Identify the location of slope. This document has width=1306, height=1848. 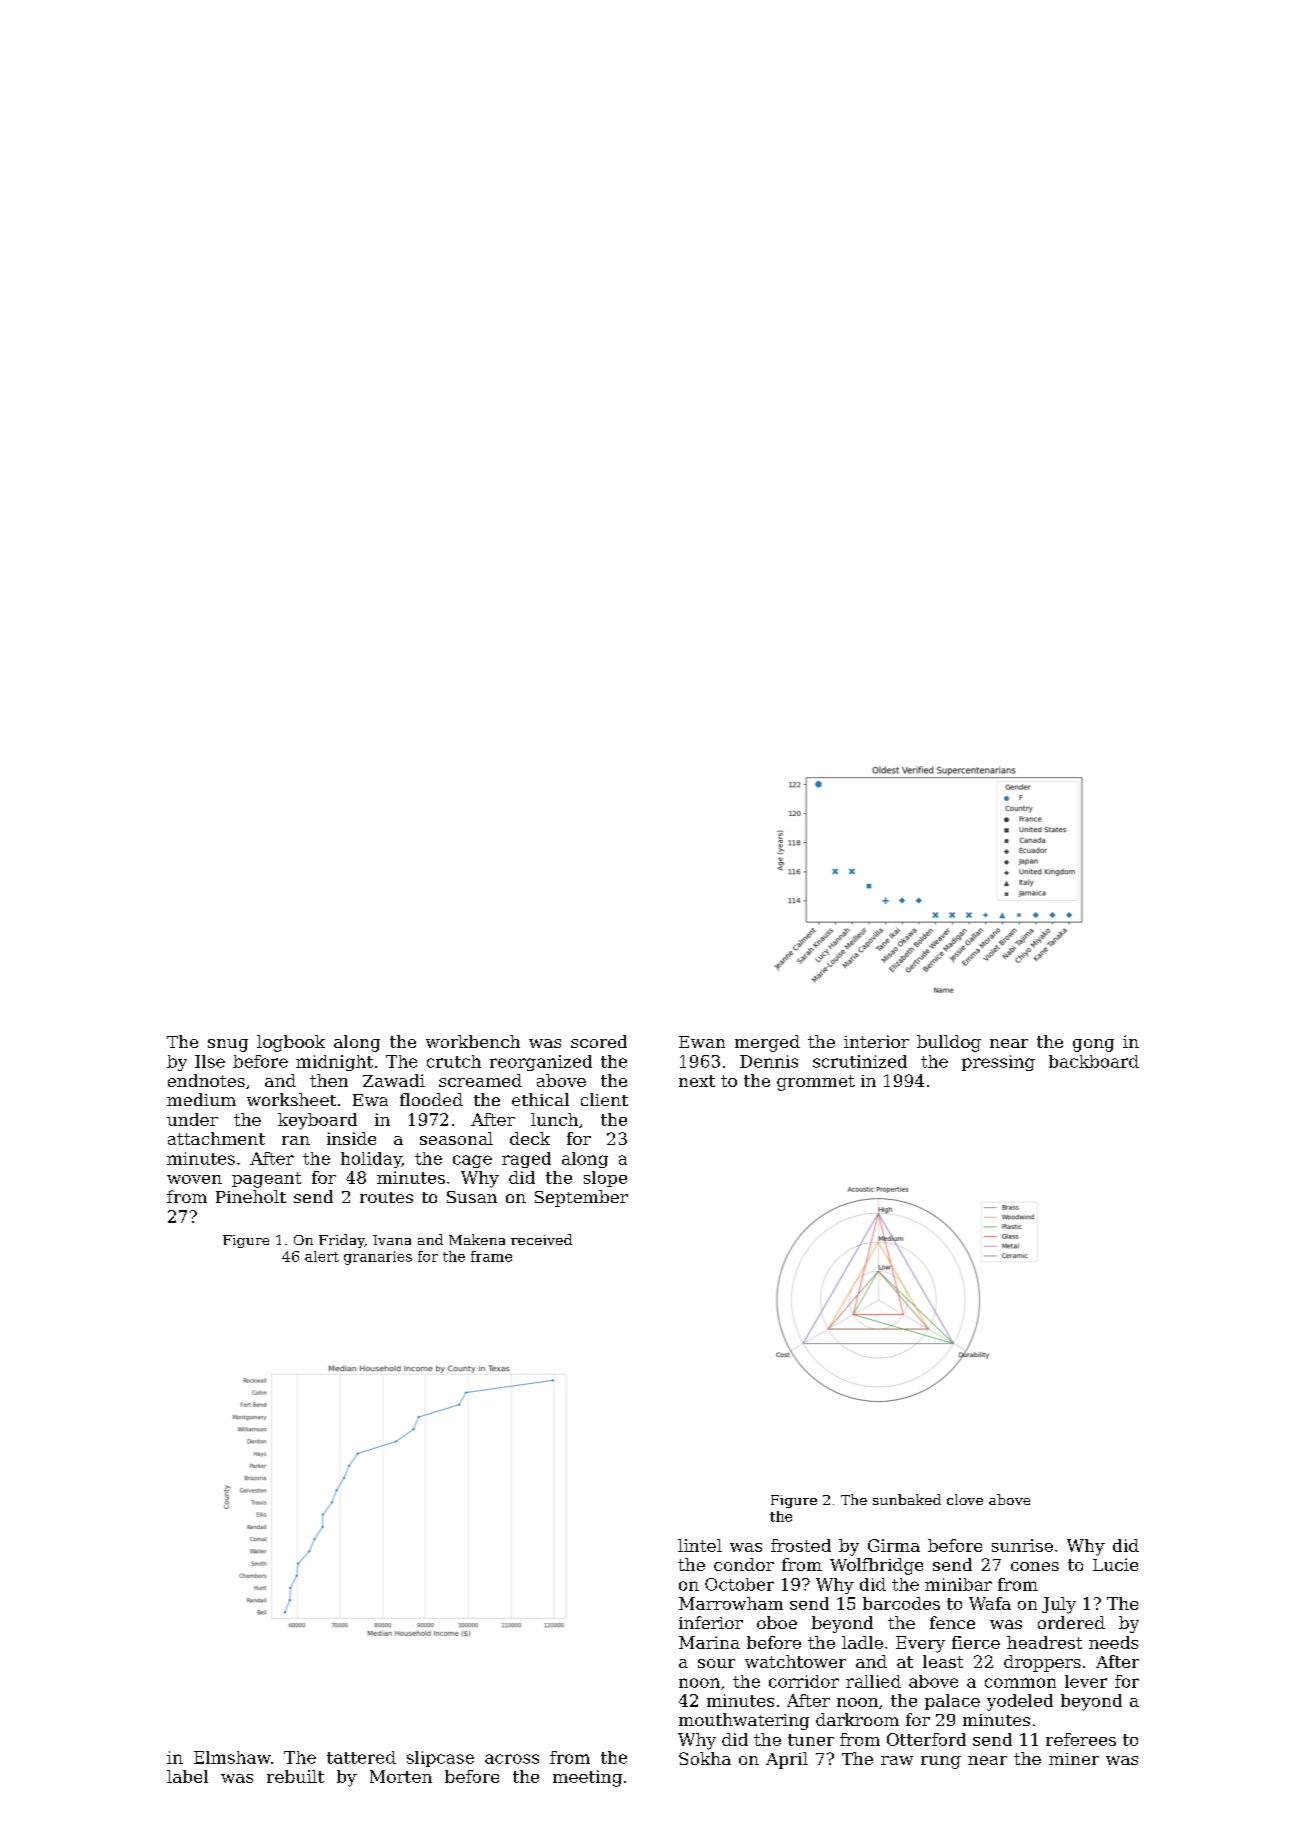
(605, 1179).
